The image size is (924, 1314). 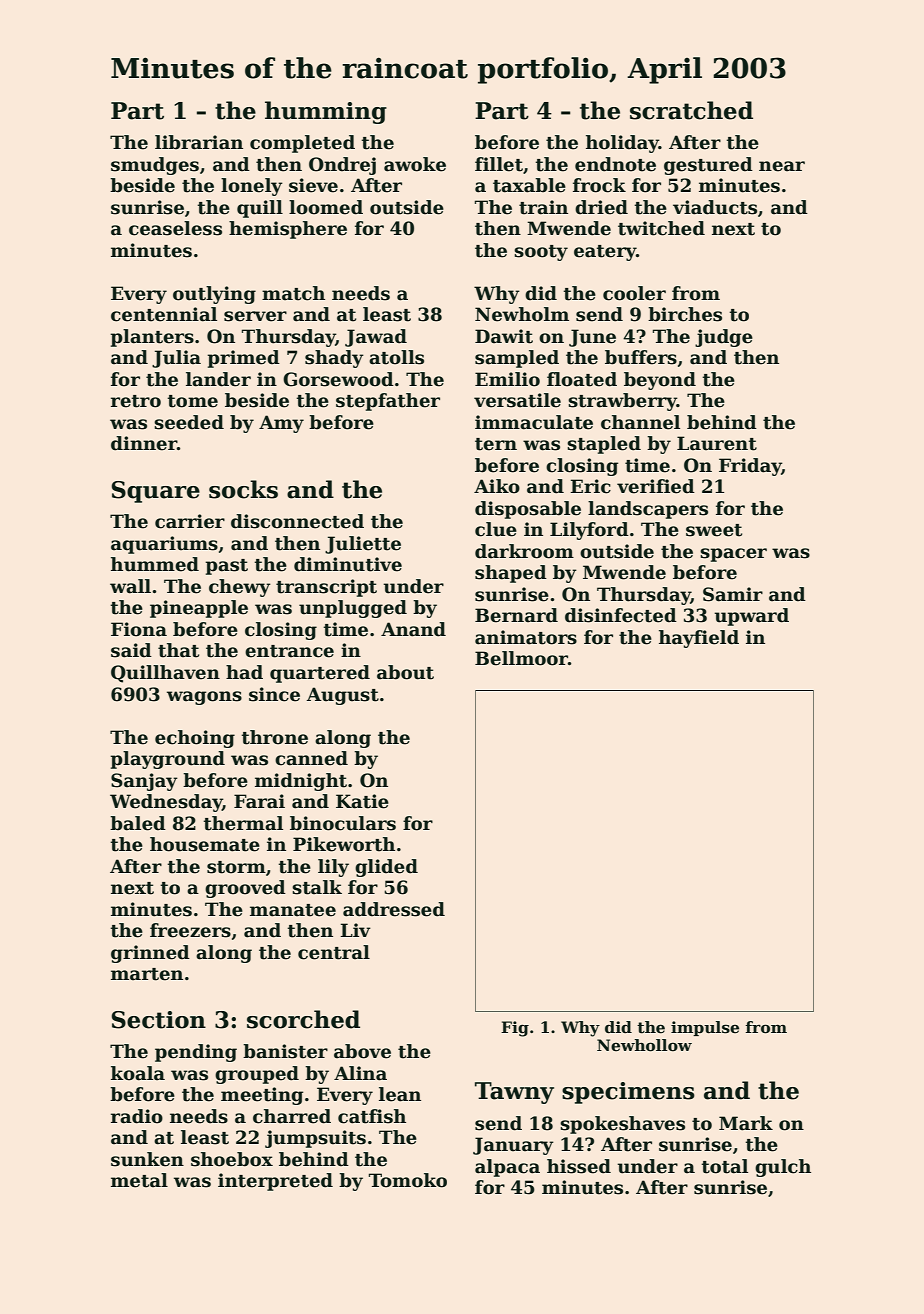 I want to click on catfish, so click(x=372, y=1116).
